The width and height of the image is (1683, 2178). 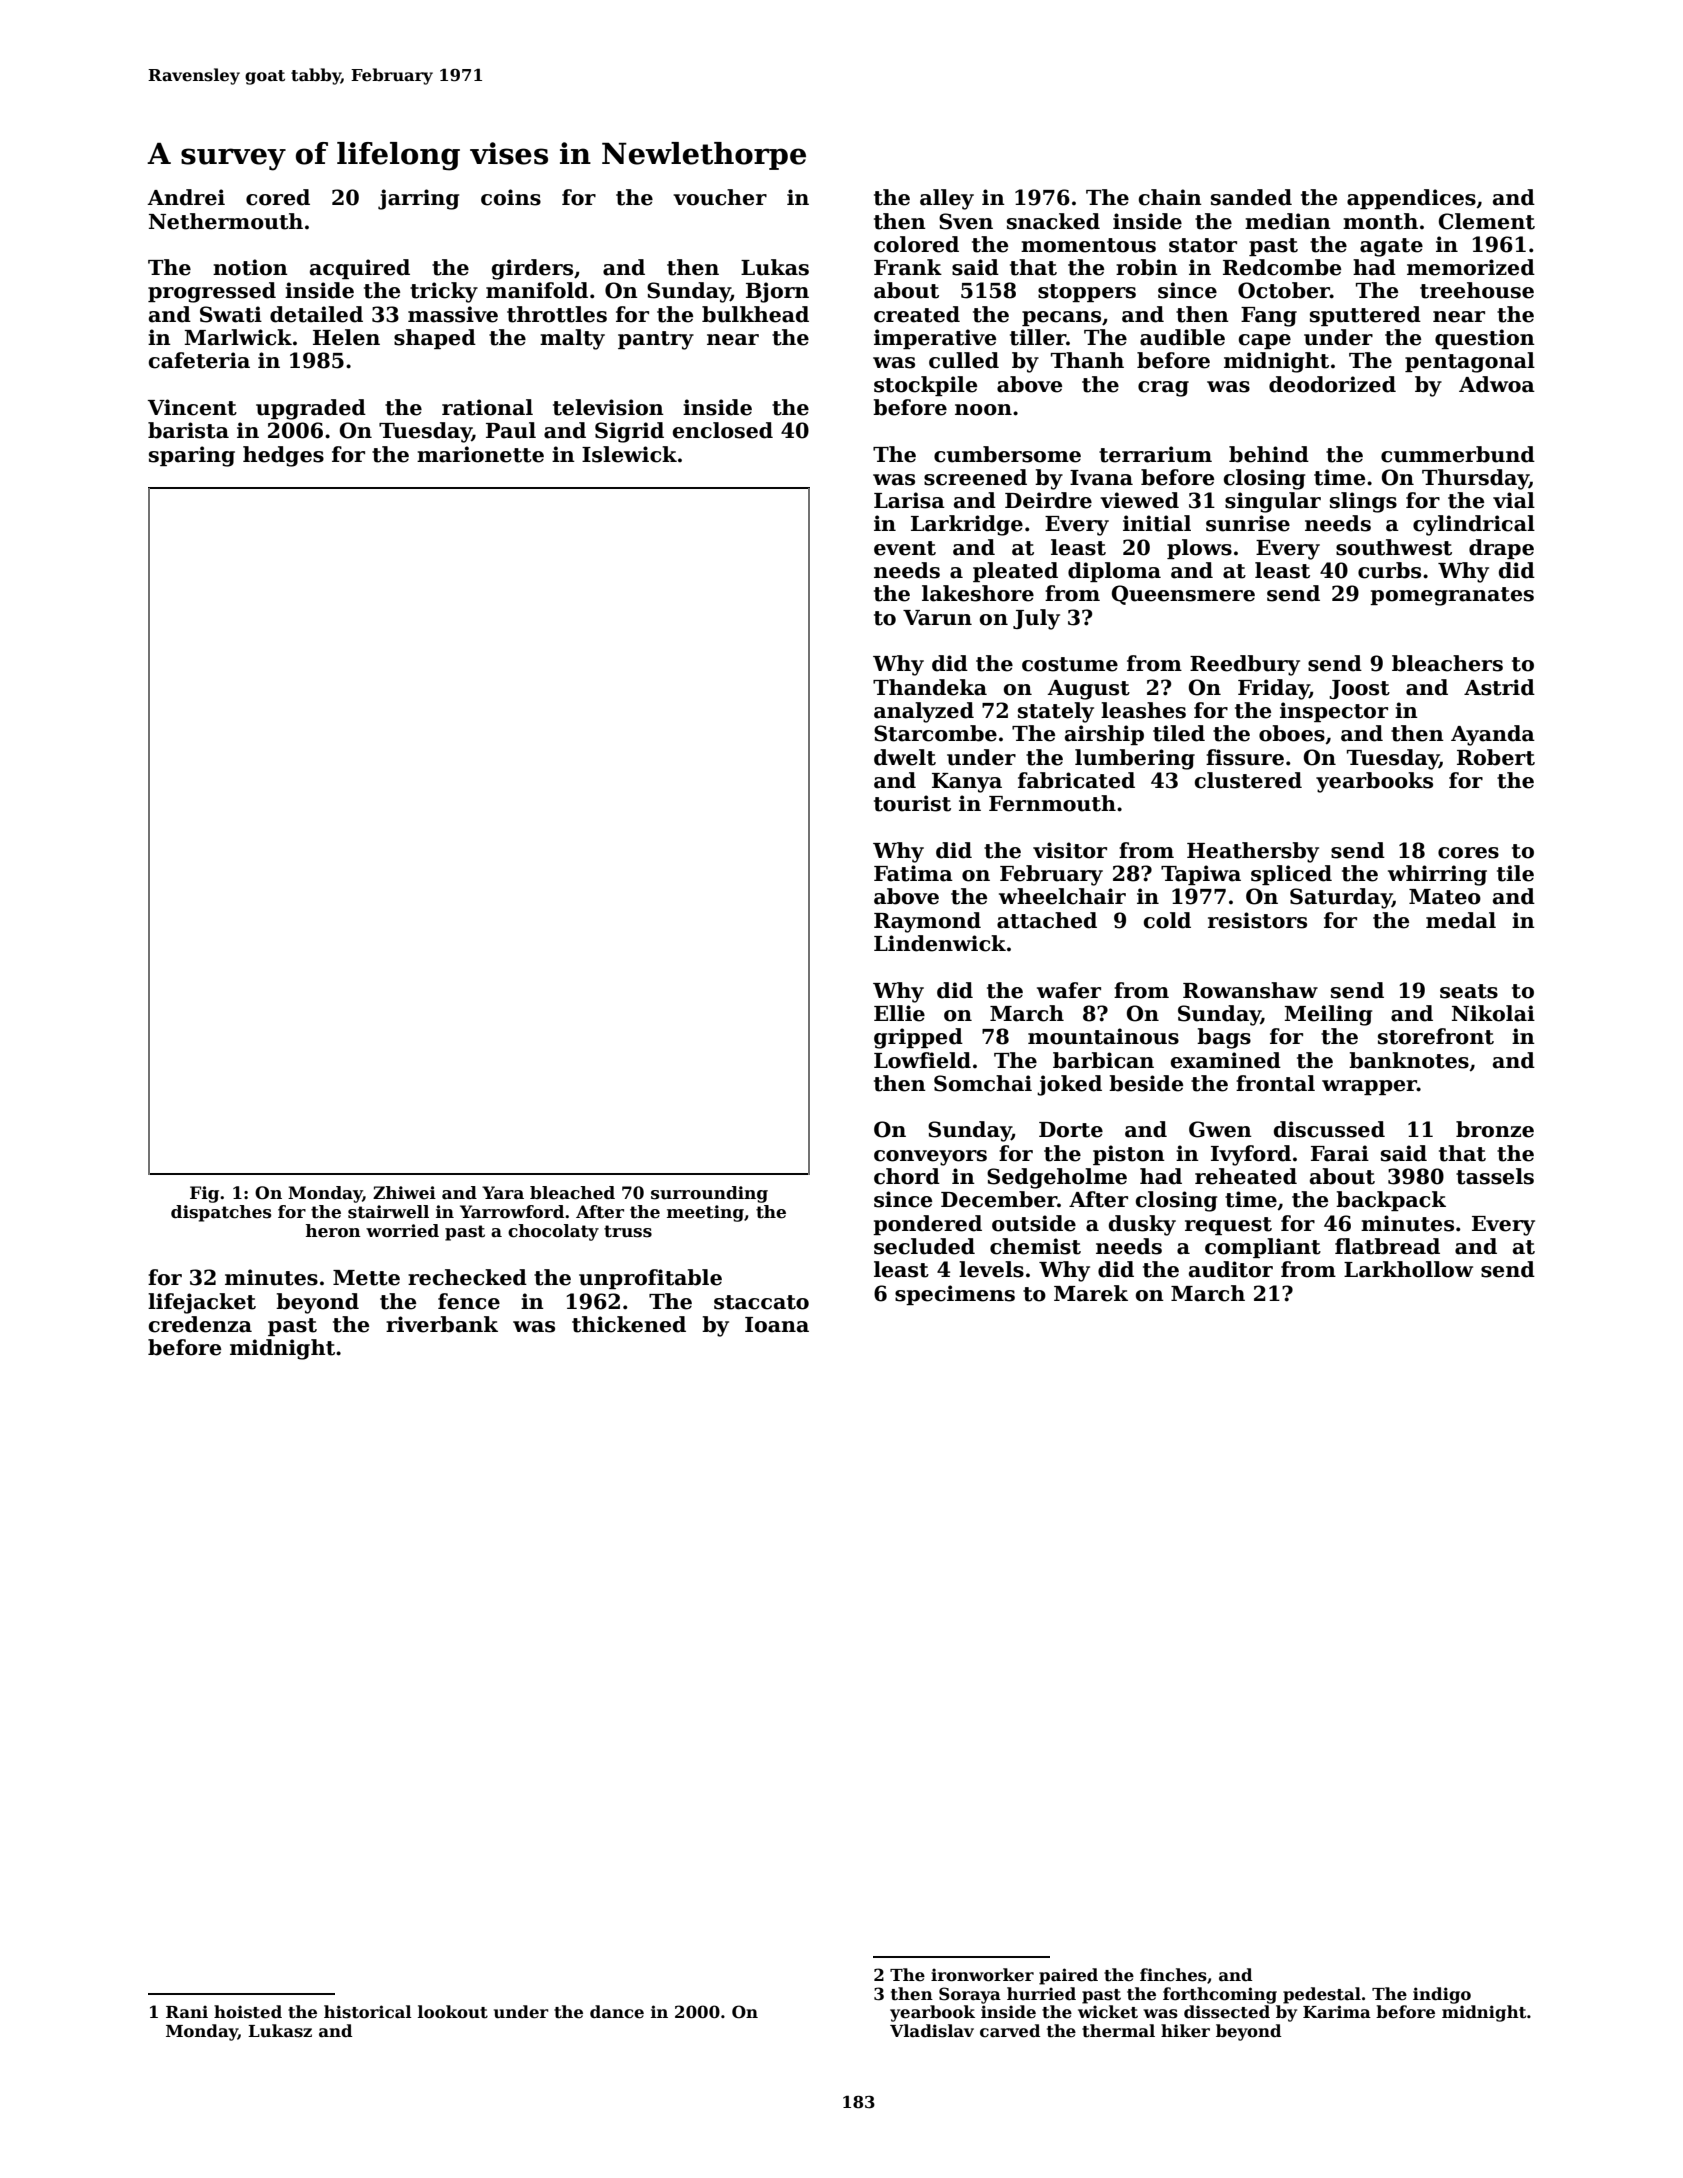 I want to click on Fig, so click(x=204, y=1194).
